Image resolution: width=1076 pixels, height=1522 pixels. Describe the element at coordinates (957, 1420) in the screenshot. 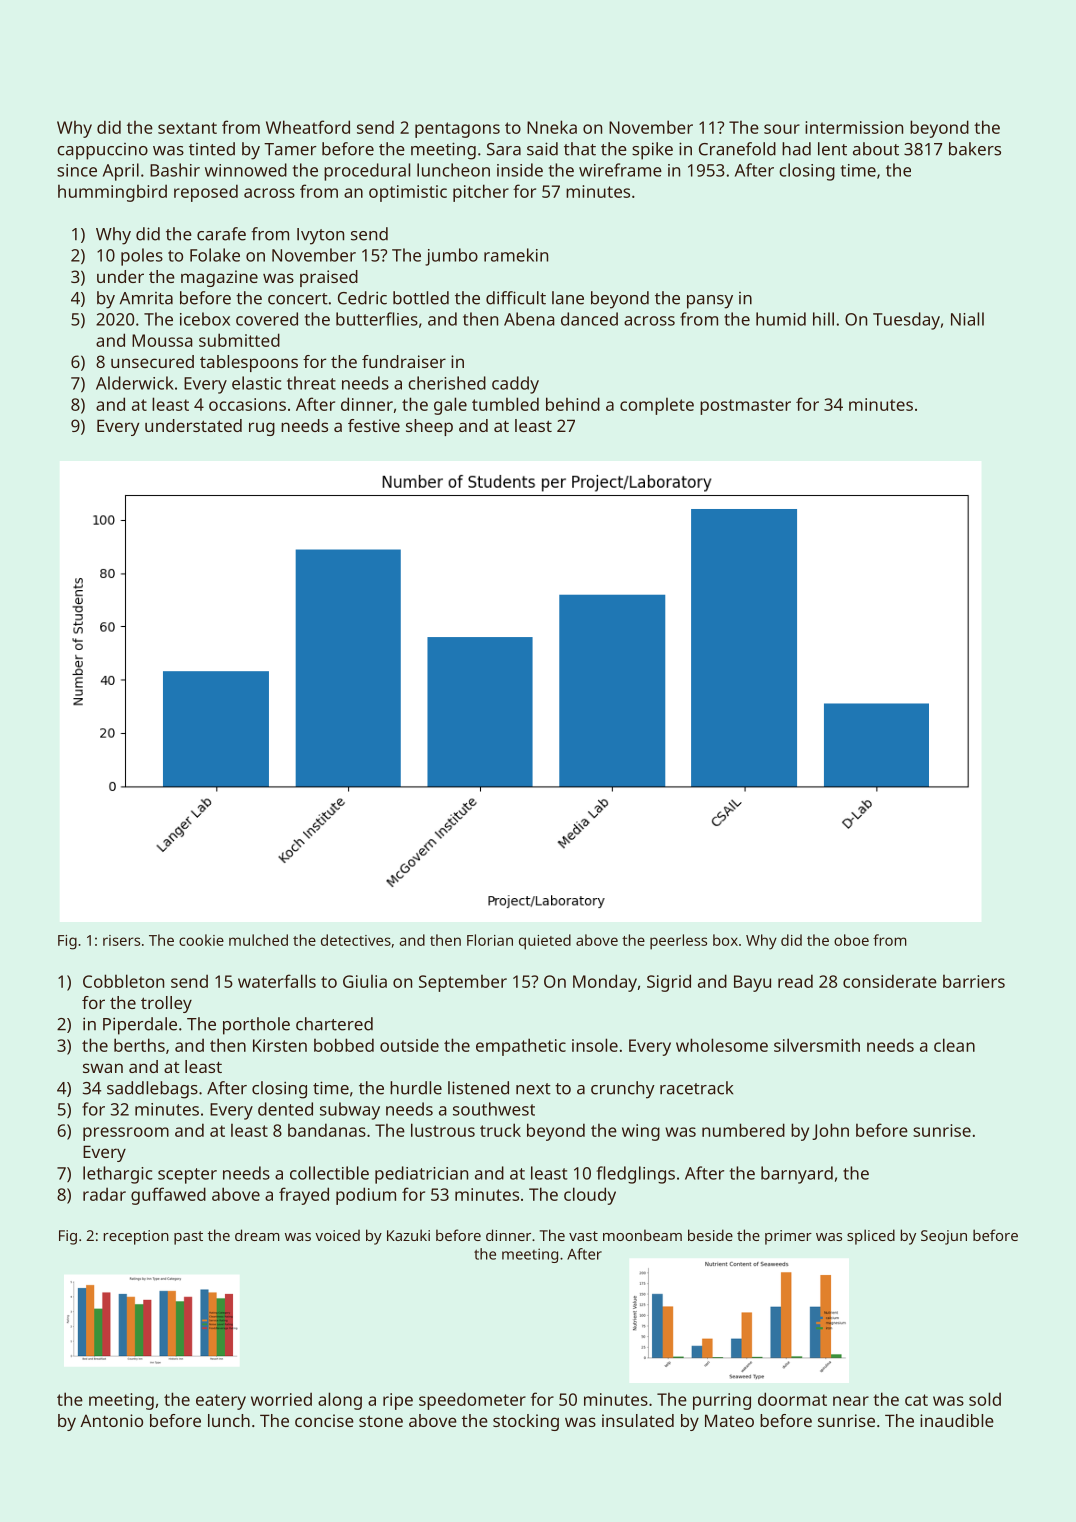

I see `inaudible` at that location.
